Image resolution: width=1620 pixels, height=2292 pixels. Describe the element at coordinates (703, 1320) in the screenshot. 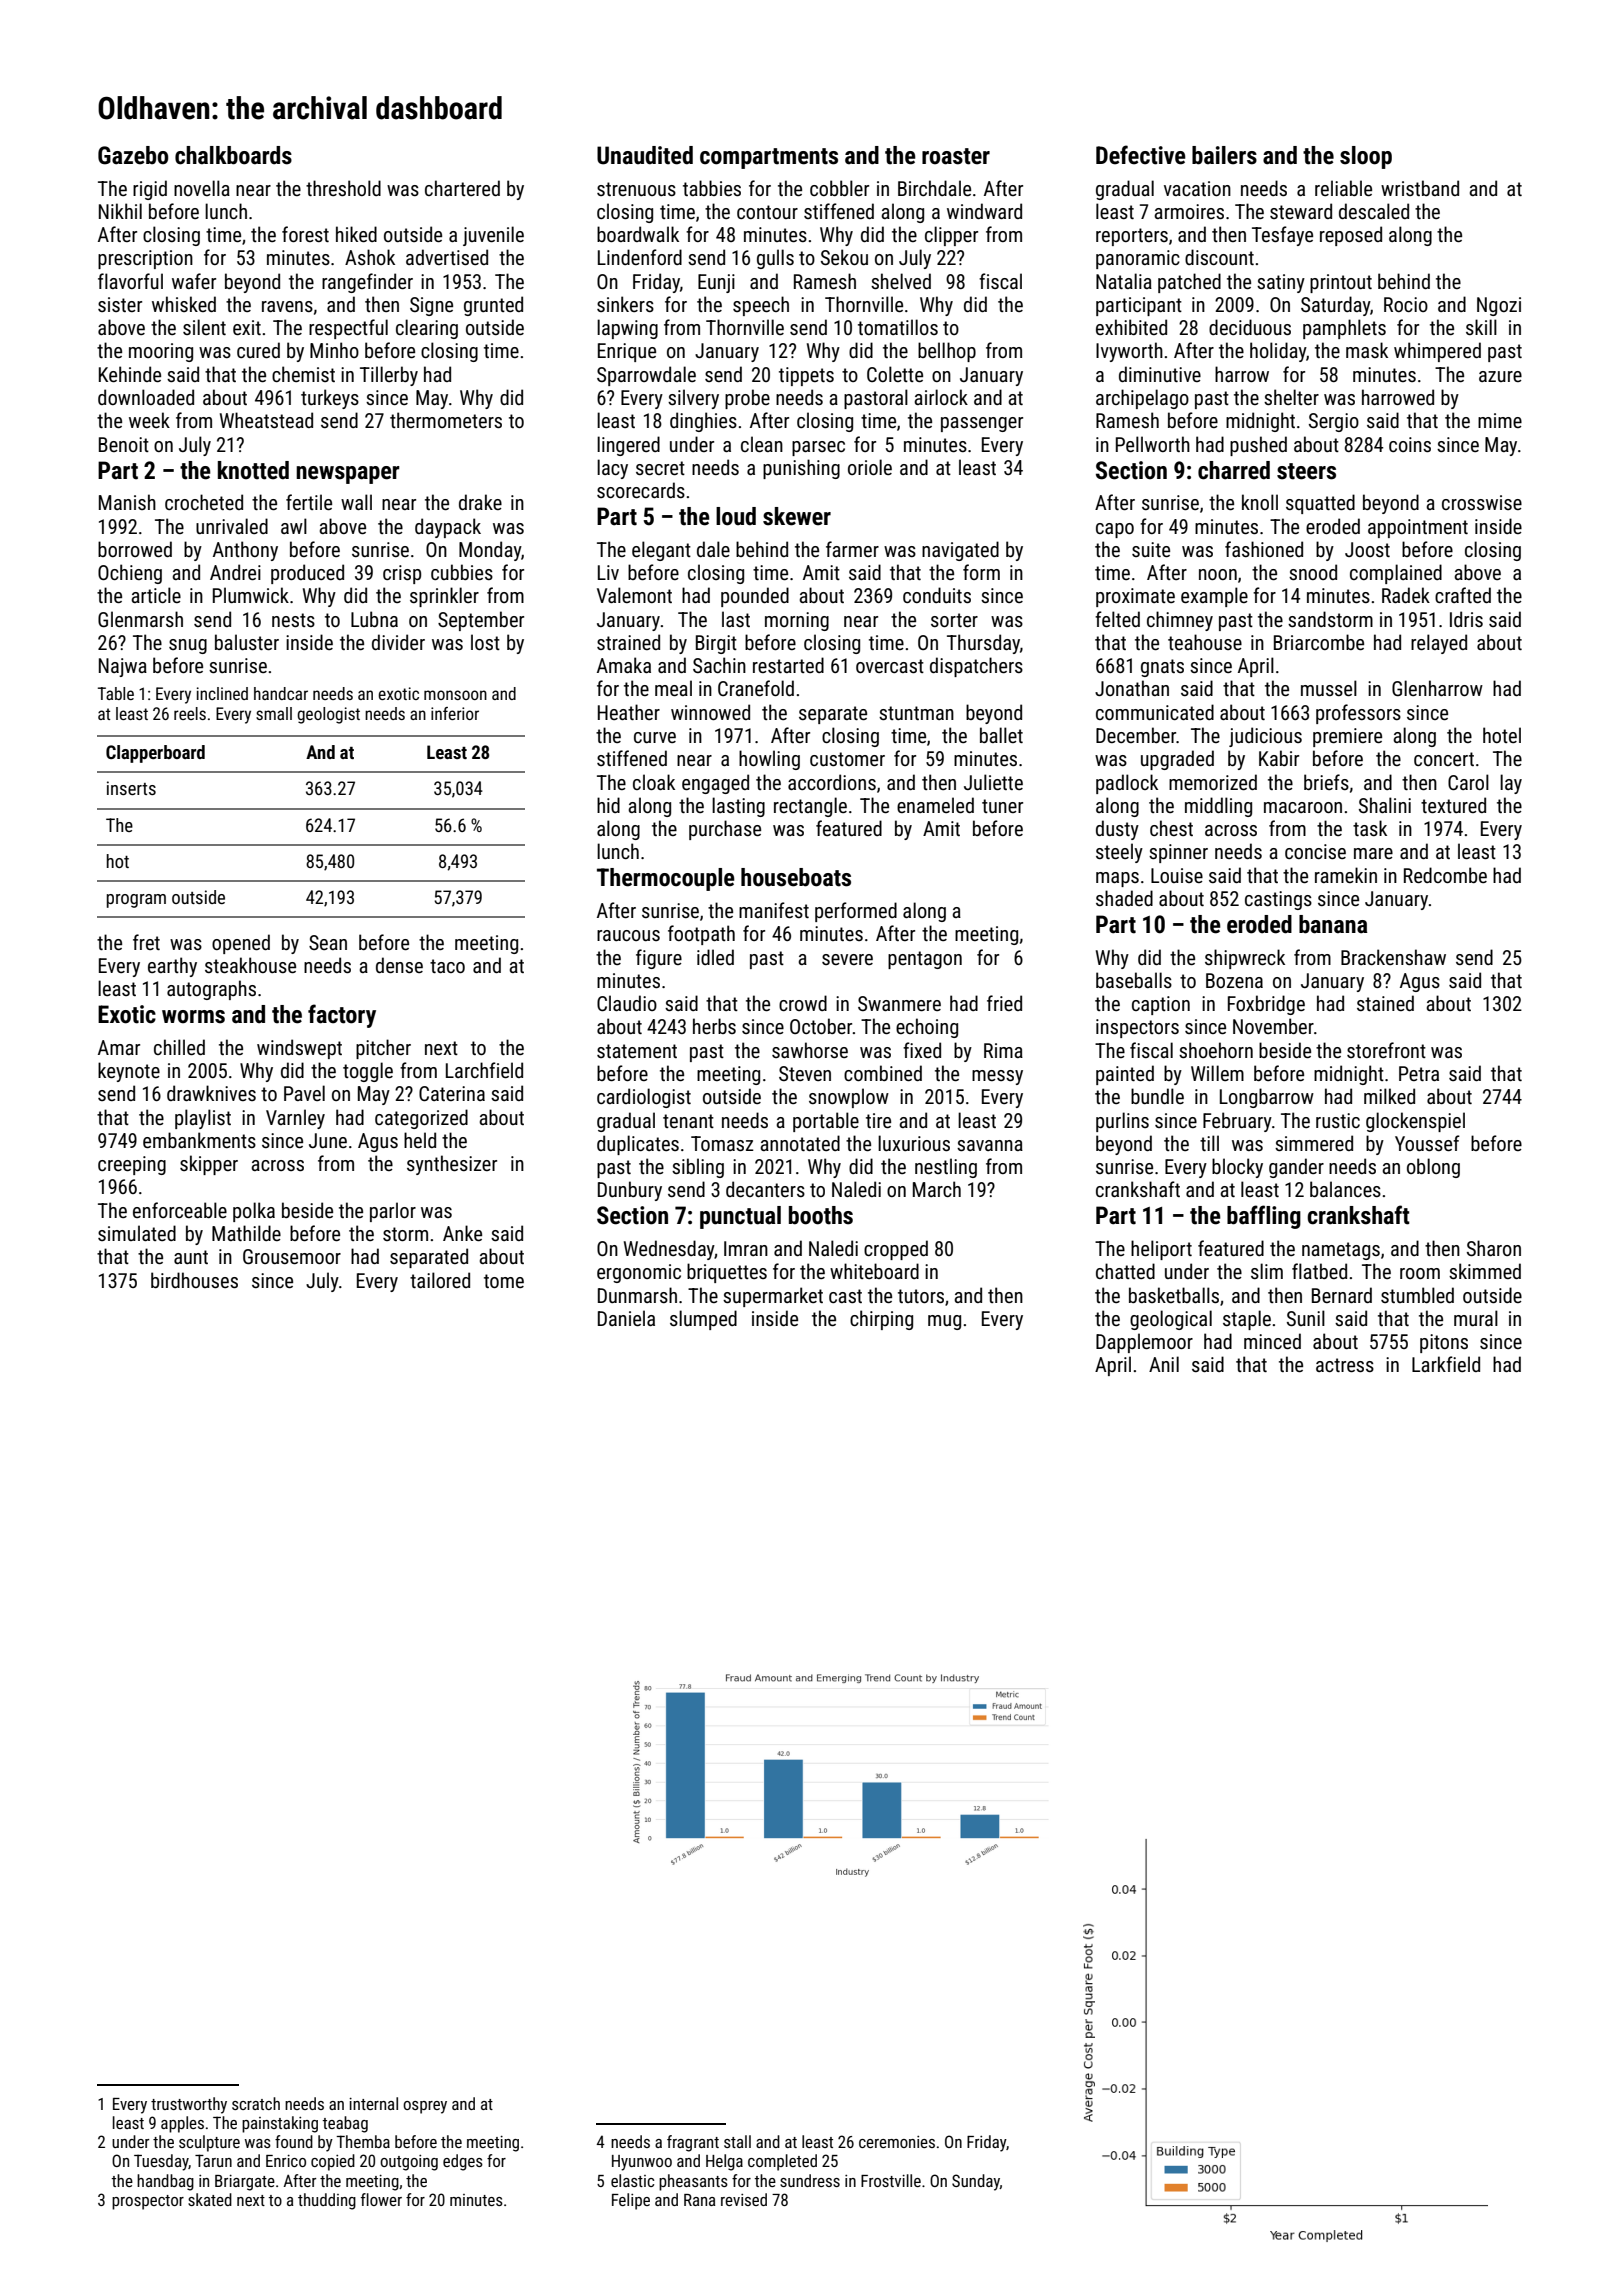

I see `slumped` at that location.
